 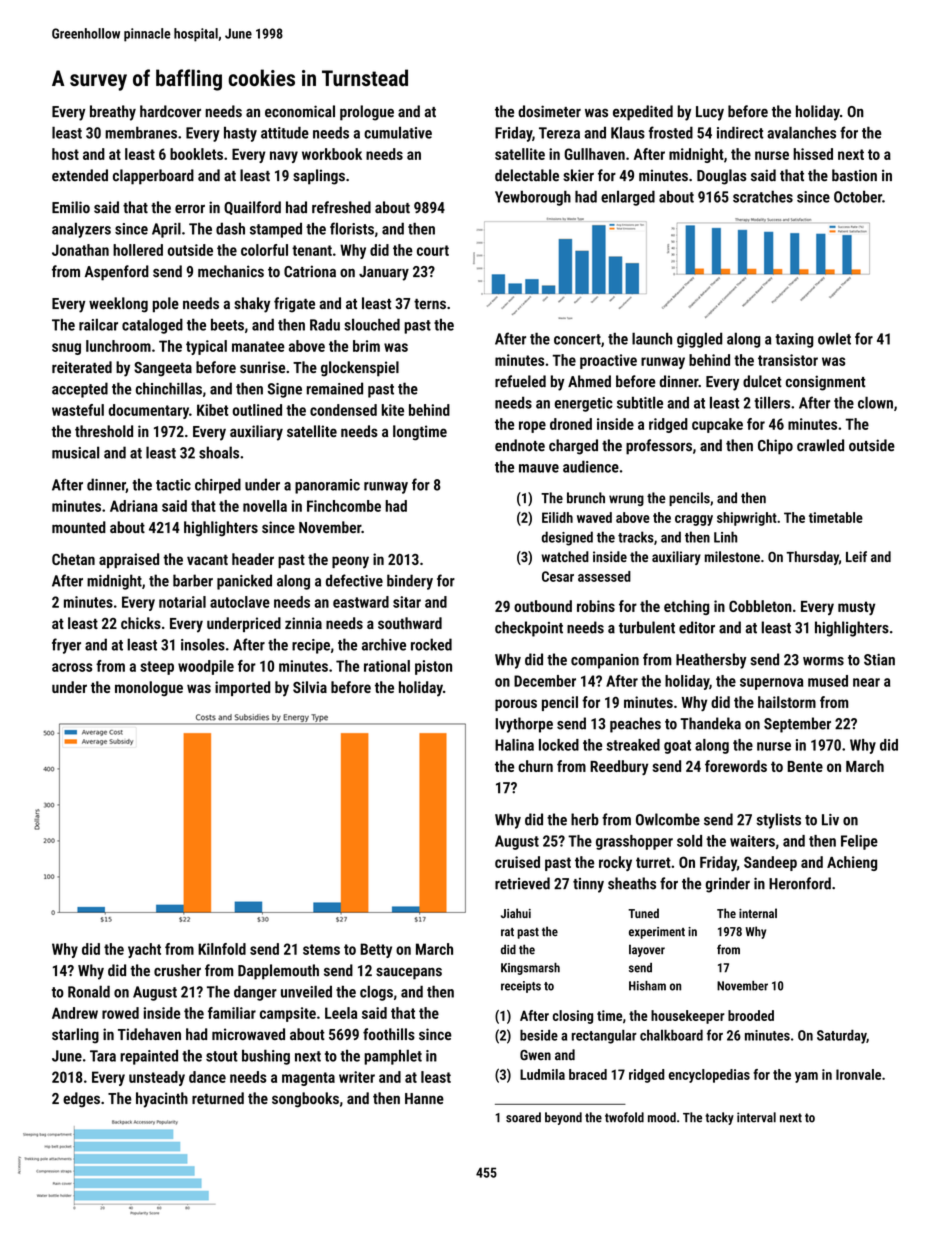 What do you see at coordinates (113, 113) in the image?
I see `breathy` at bounding box center [113, 113].
